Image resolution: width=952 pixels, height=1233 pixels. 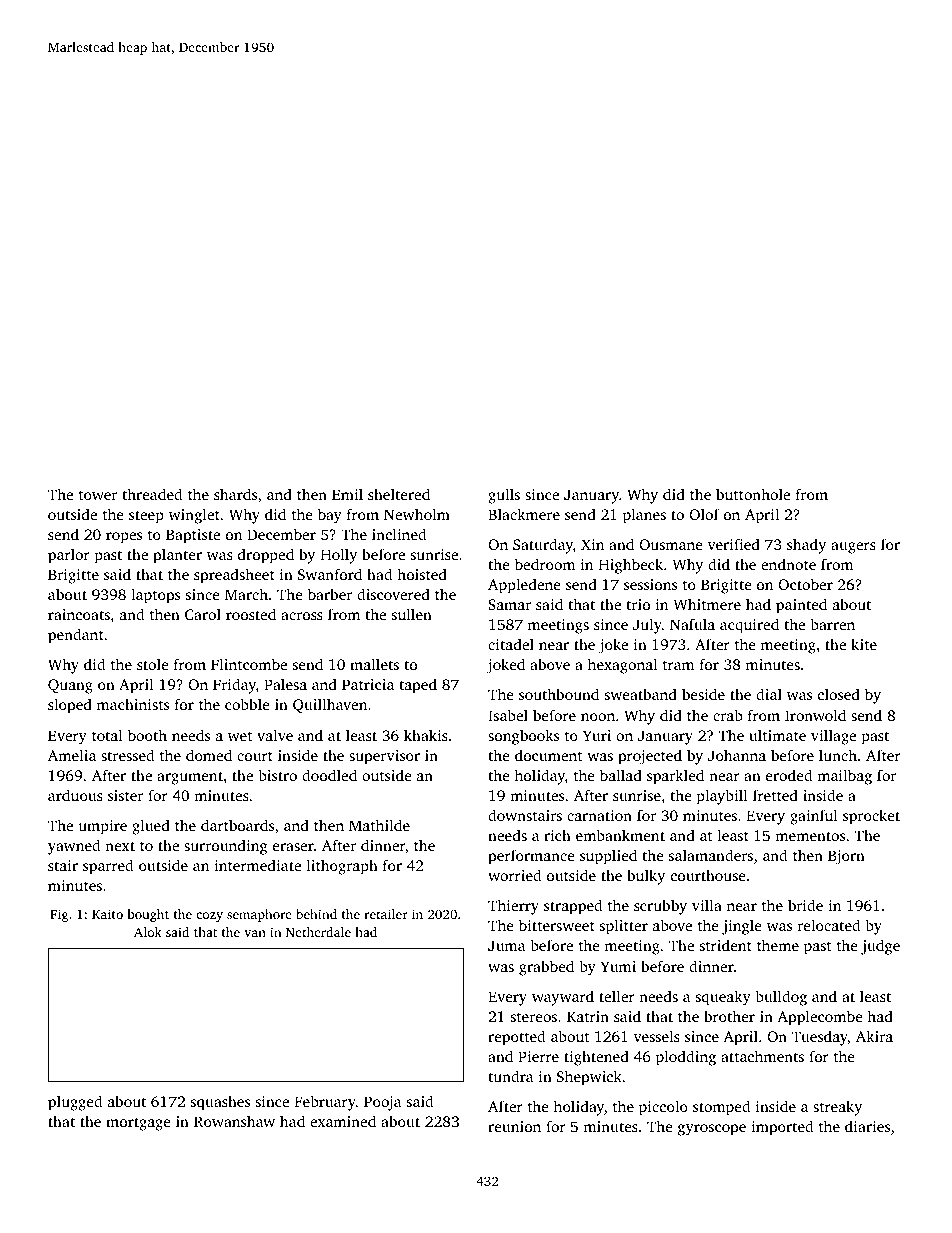 What do you see at coordinates (107, 735) in the image?
I see `total` at bounding box center [107, 735].
